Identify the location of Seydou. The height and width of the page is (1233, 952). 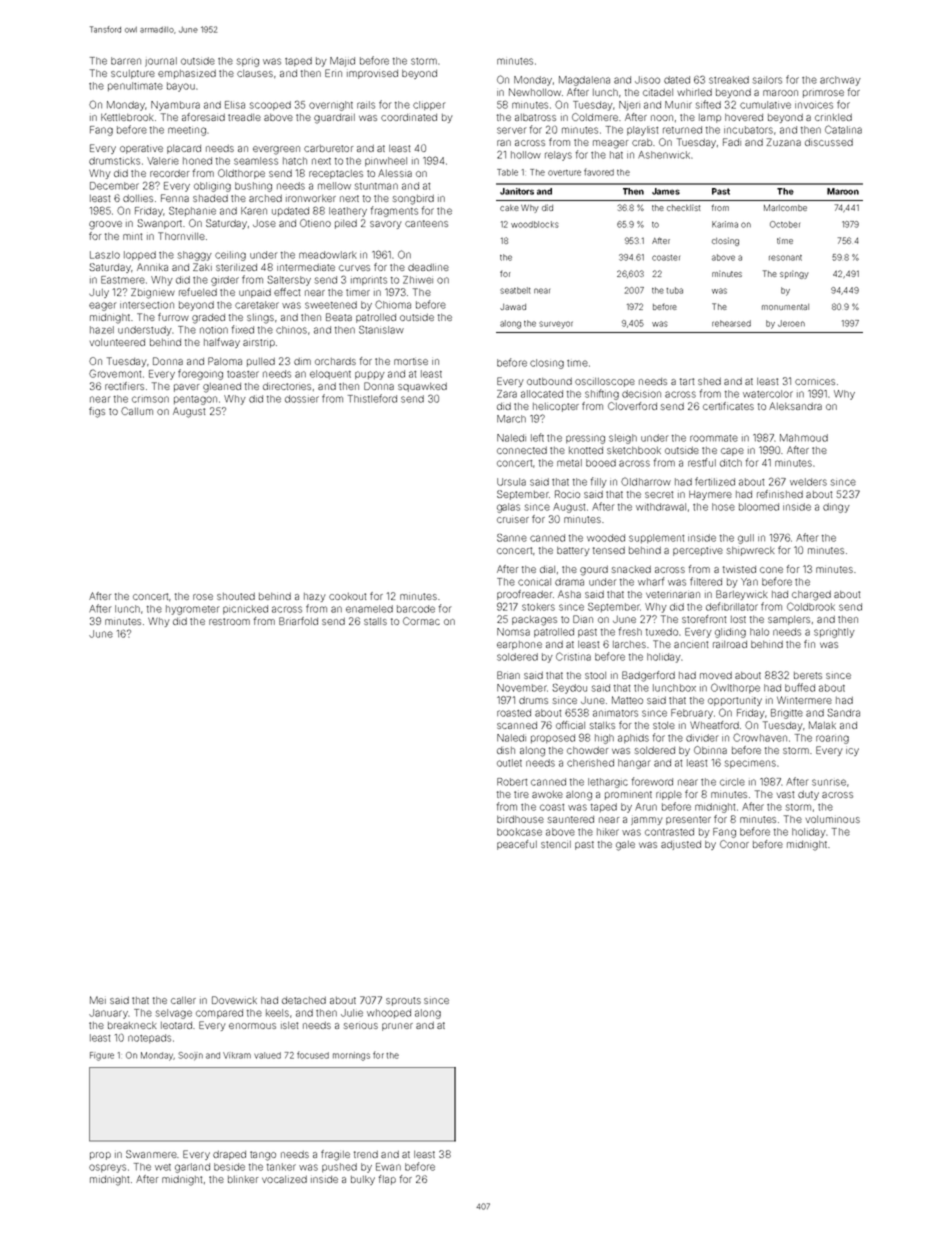
(569, 688).
